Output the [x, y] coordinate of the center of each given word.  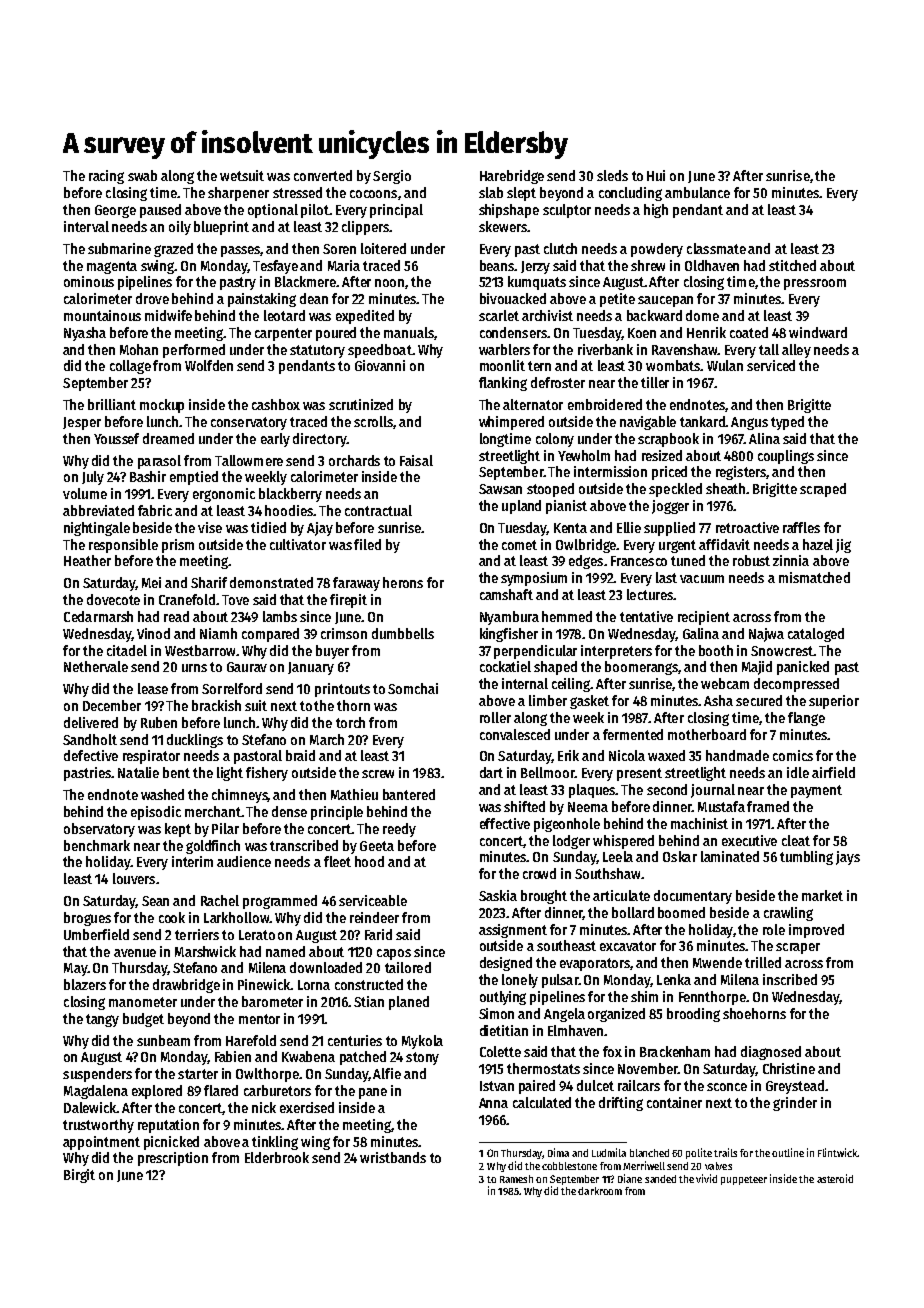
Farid [378, 934]
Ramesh [516, 1179]
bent [176, 772]
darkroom [600, 1191]
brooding [693, 1015]
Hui [656, 175]
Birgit [79, 1176]
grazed [173, 250]
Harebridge [512, 177]
